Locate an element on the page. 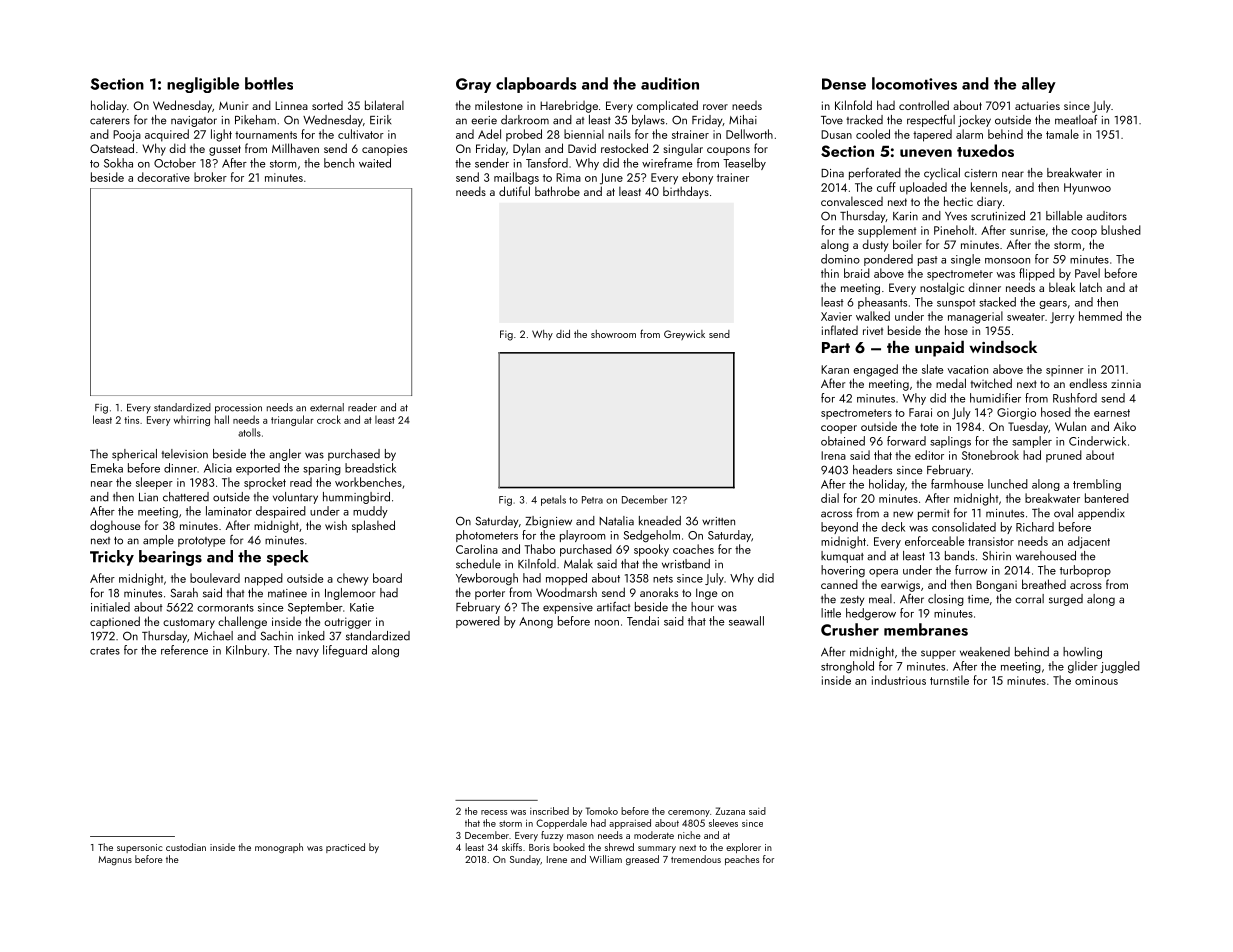 This image has width=1233, height=952. boulevard is located at coordinates (215, 578).
